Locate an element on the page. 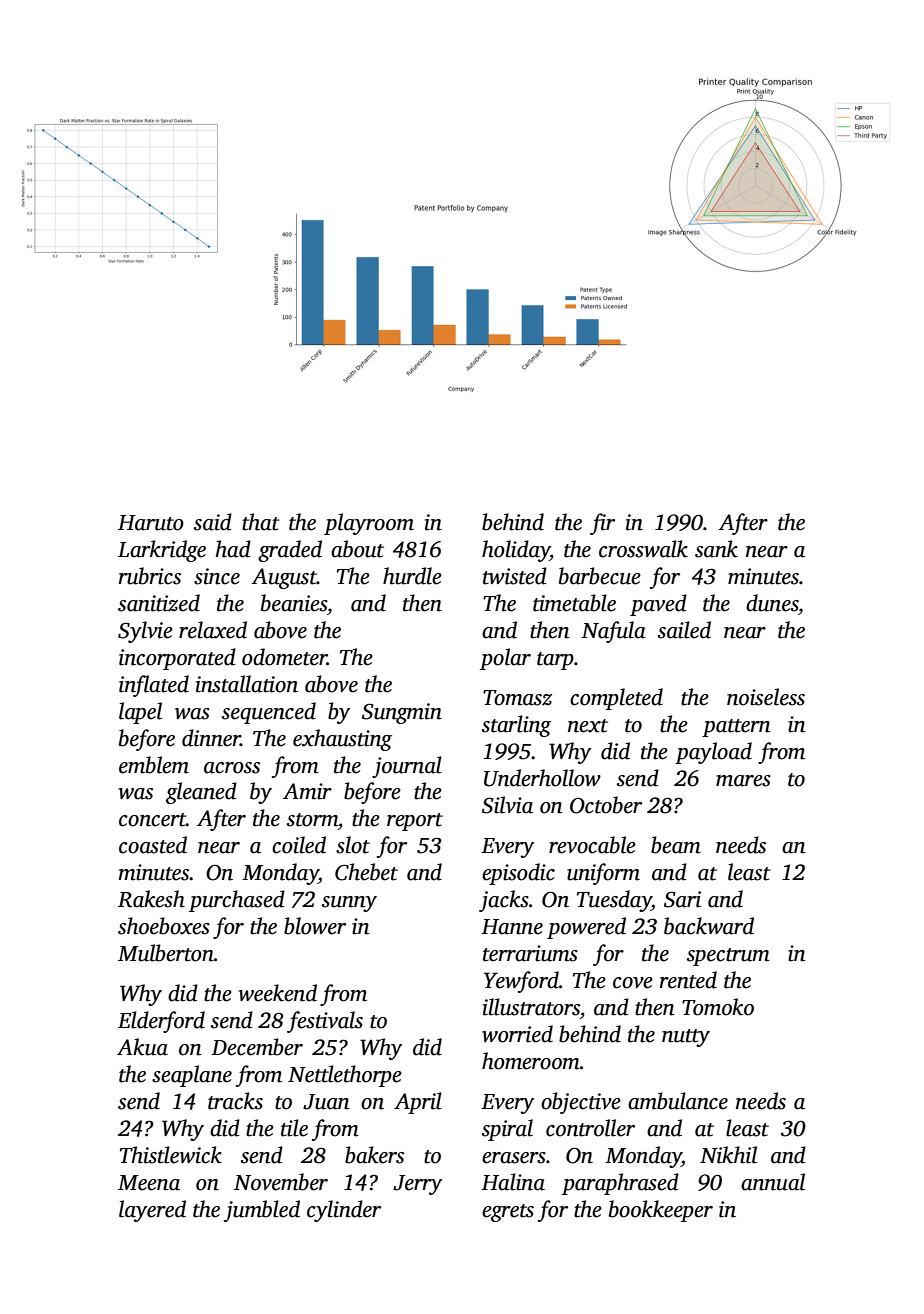 The width and height of the page is (924, 1314). tarp is located at coordinates (555, 661).
